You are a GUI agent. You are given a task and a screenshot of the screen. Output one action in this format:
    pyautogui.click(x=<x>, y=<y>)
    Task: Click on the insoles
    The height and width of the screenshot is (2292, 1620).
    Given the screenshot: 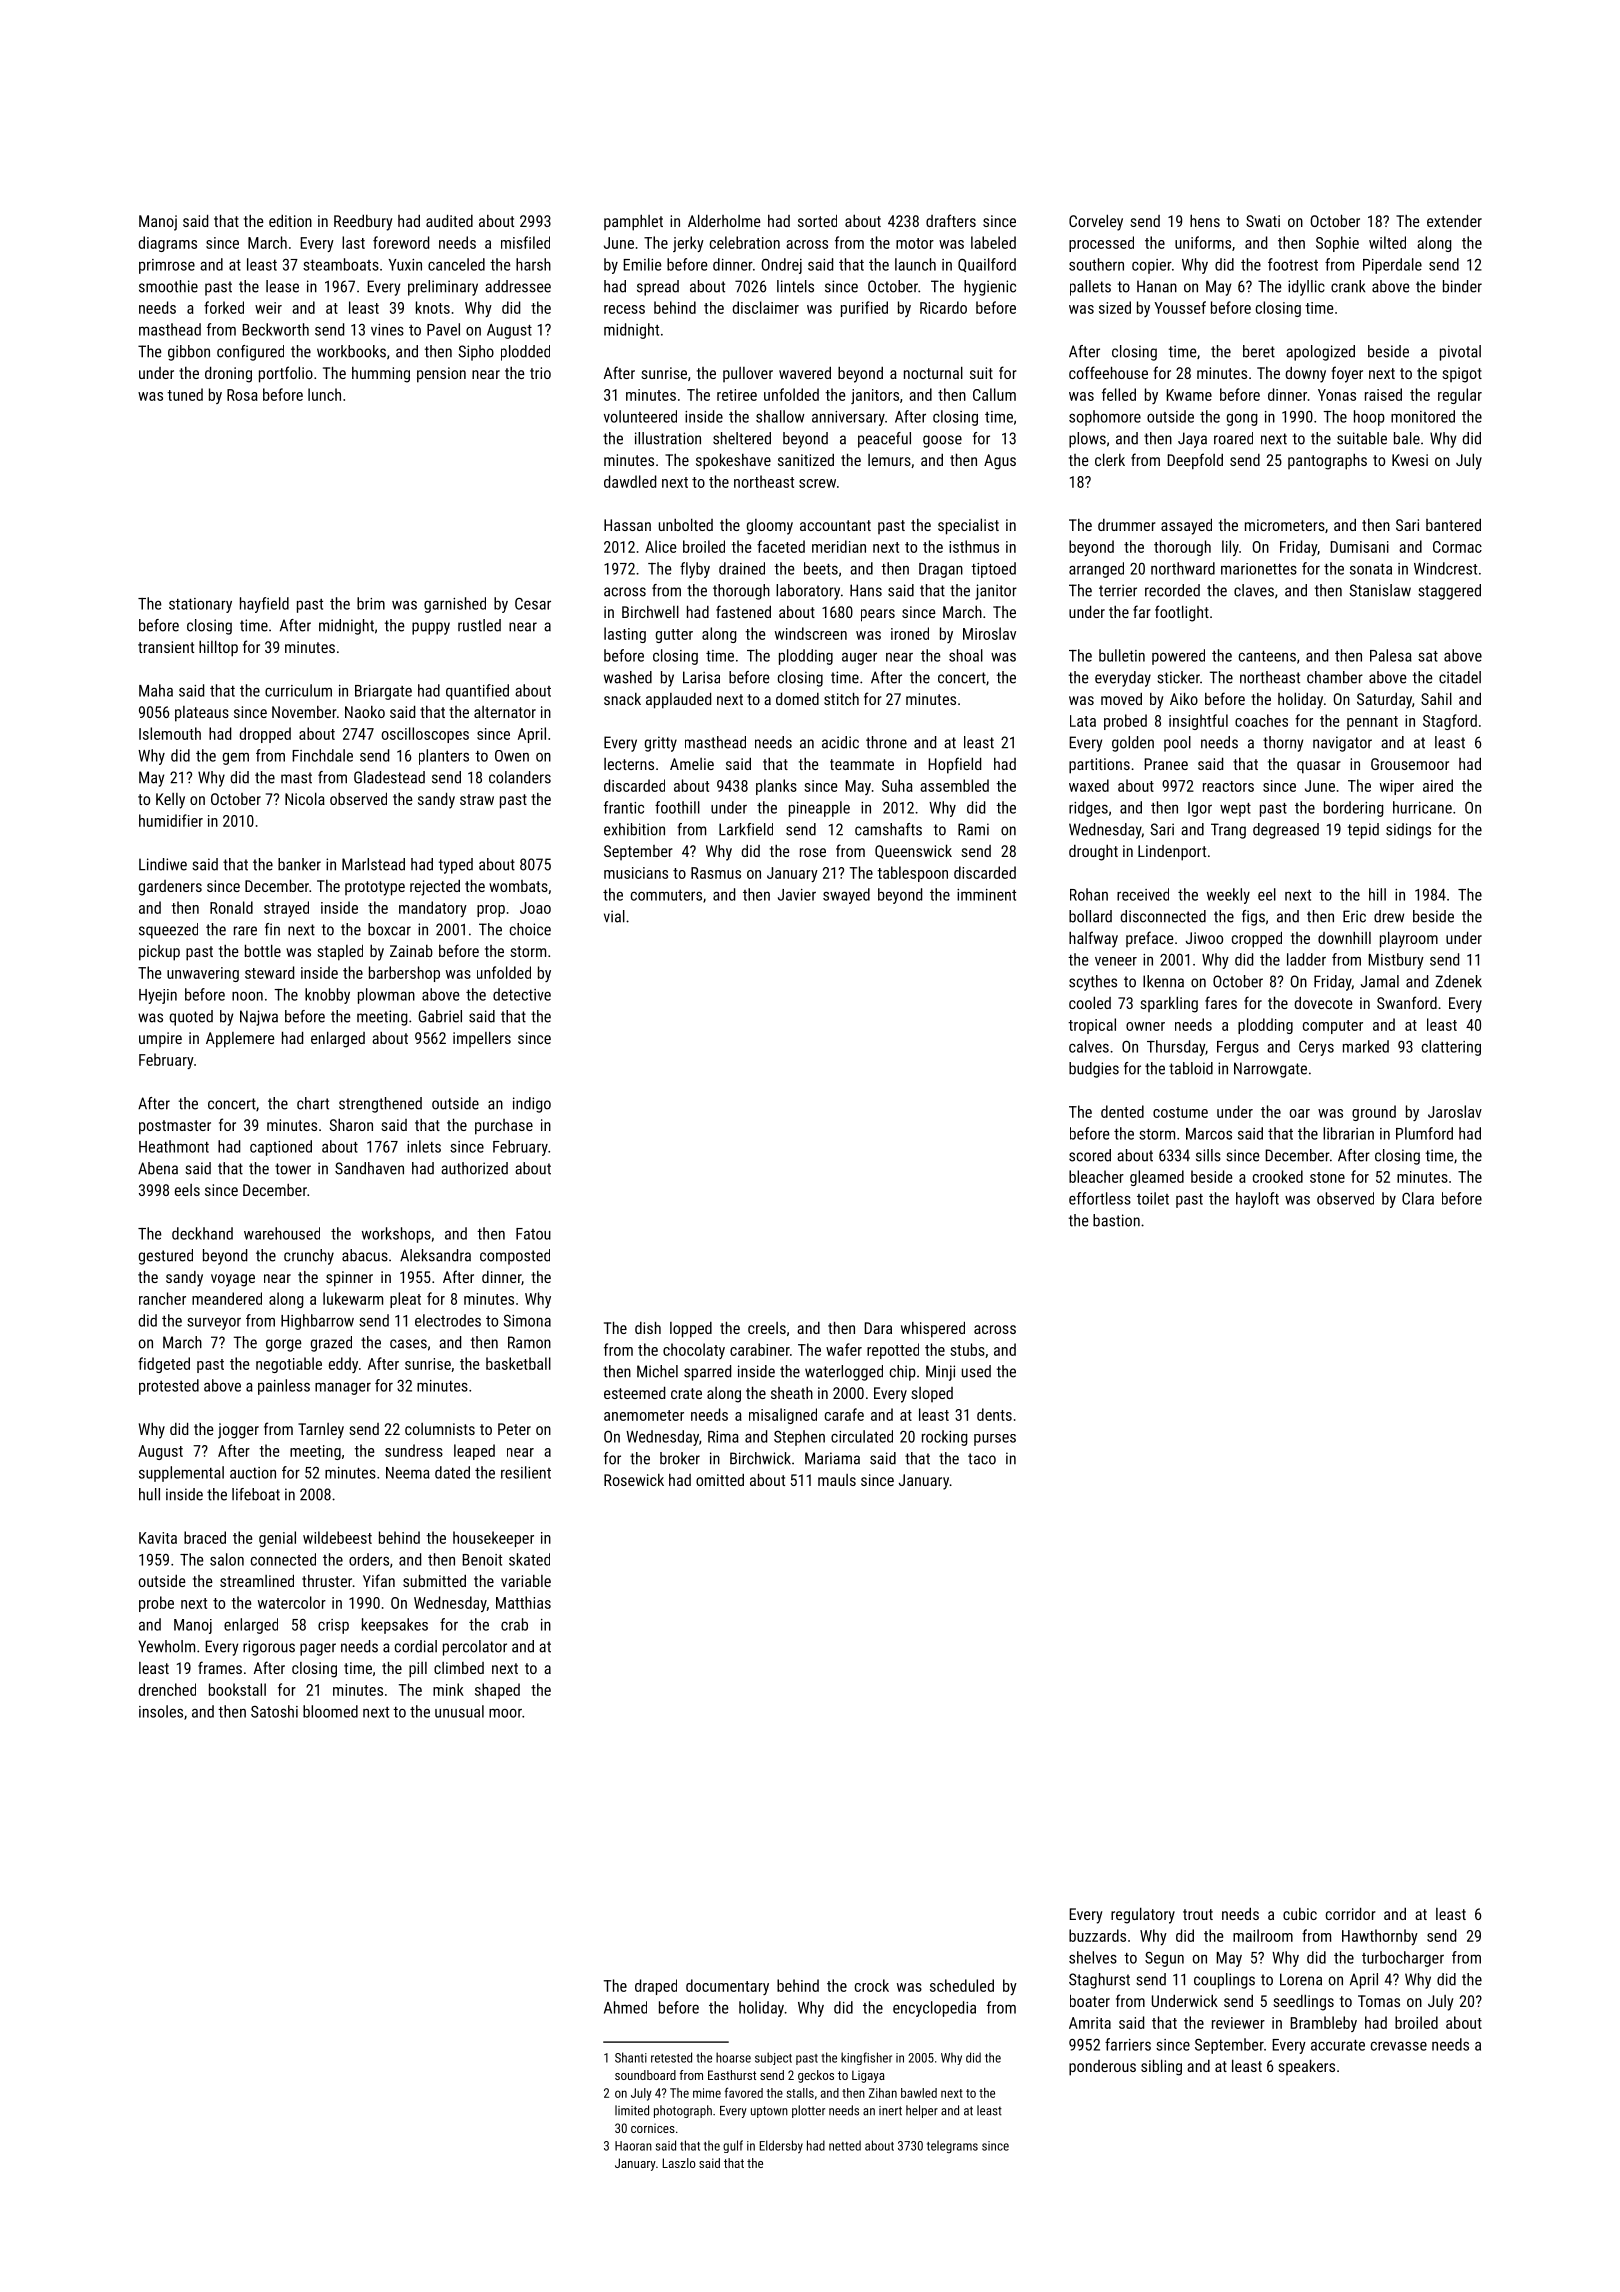 What is the action you would take?
    pyautogui.click(x=161, y=1711)
